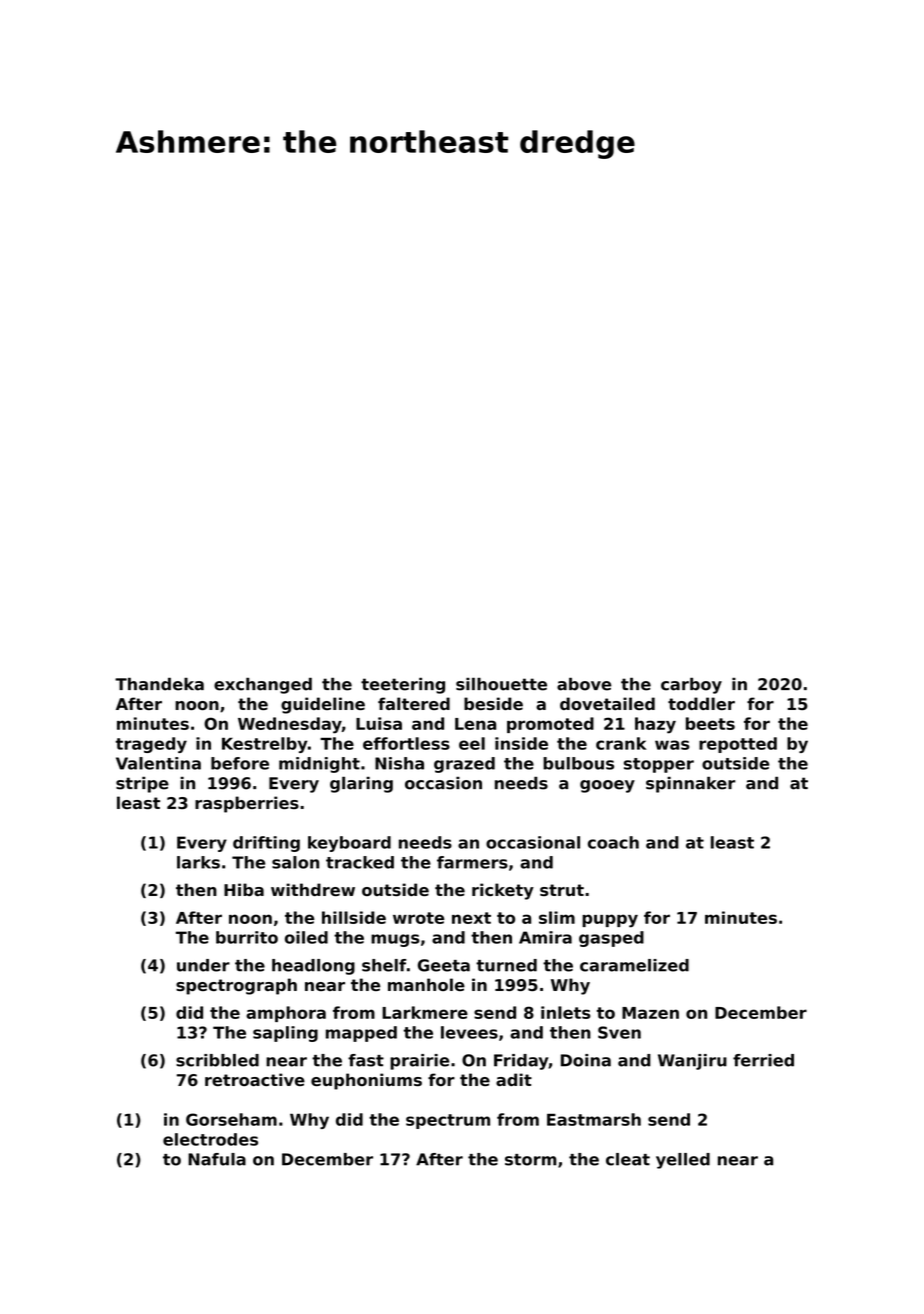  I want to click on Gorseham, so click(231, 1119).
